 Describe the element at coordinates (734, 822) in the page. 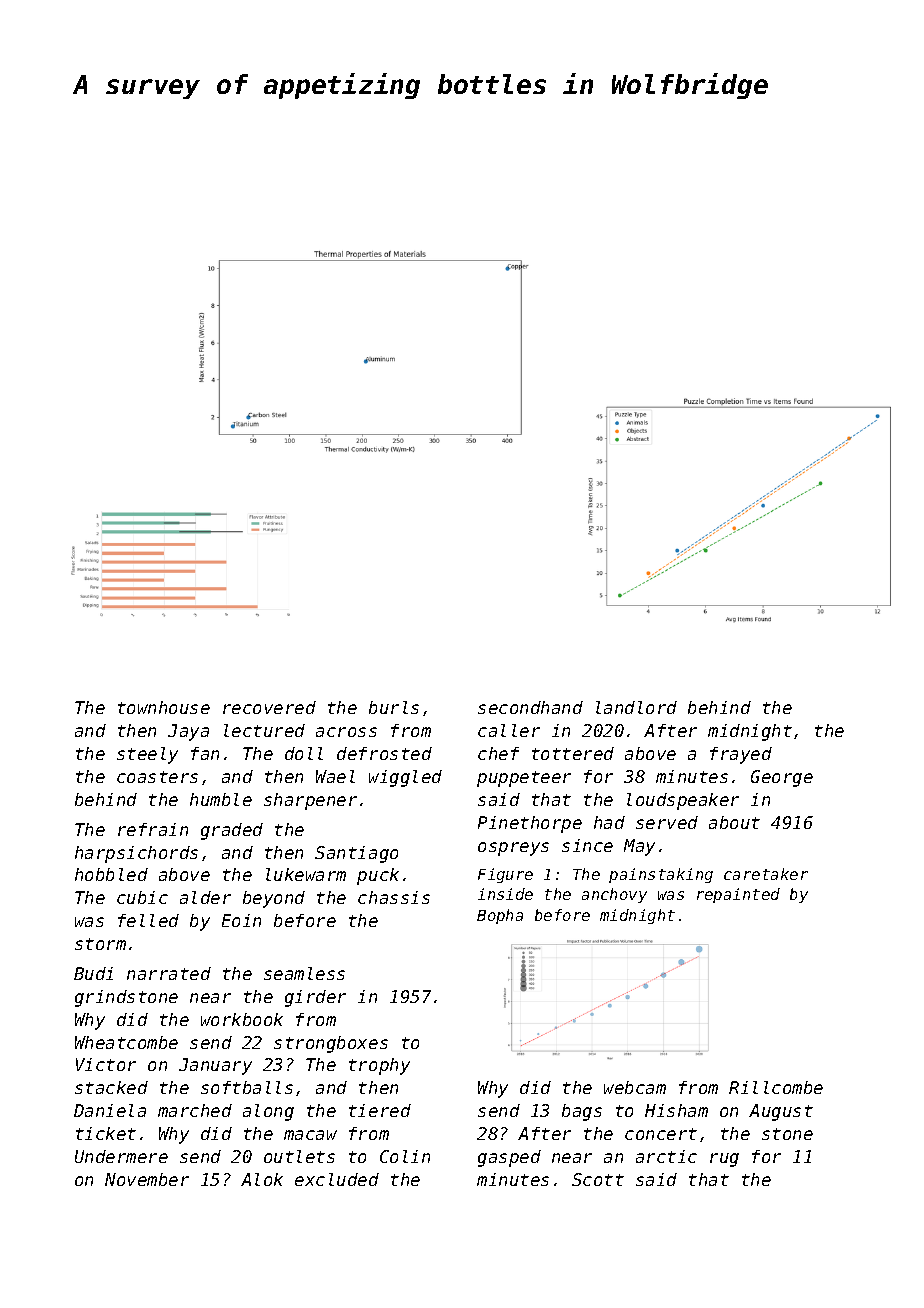

I see `about` at that location.
